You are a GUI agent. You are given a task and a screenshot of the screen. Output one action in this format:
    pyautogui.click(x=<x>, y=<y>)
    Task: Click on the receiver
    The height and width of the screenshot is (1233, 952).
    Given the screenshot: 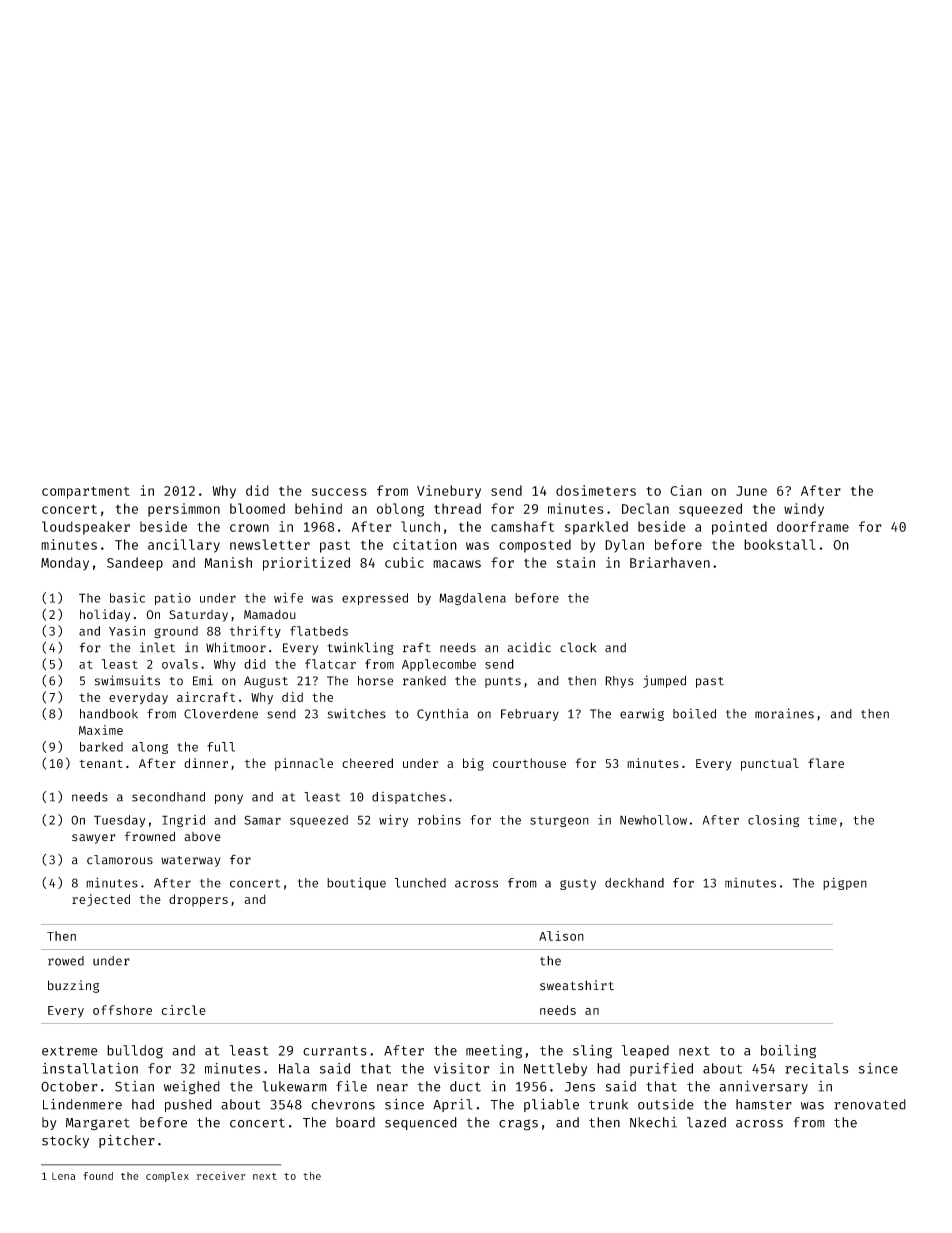 What is the action you would take?
    pyautogui.click(x=221, y=1176)
